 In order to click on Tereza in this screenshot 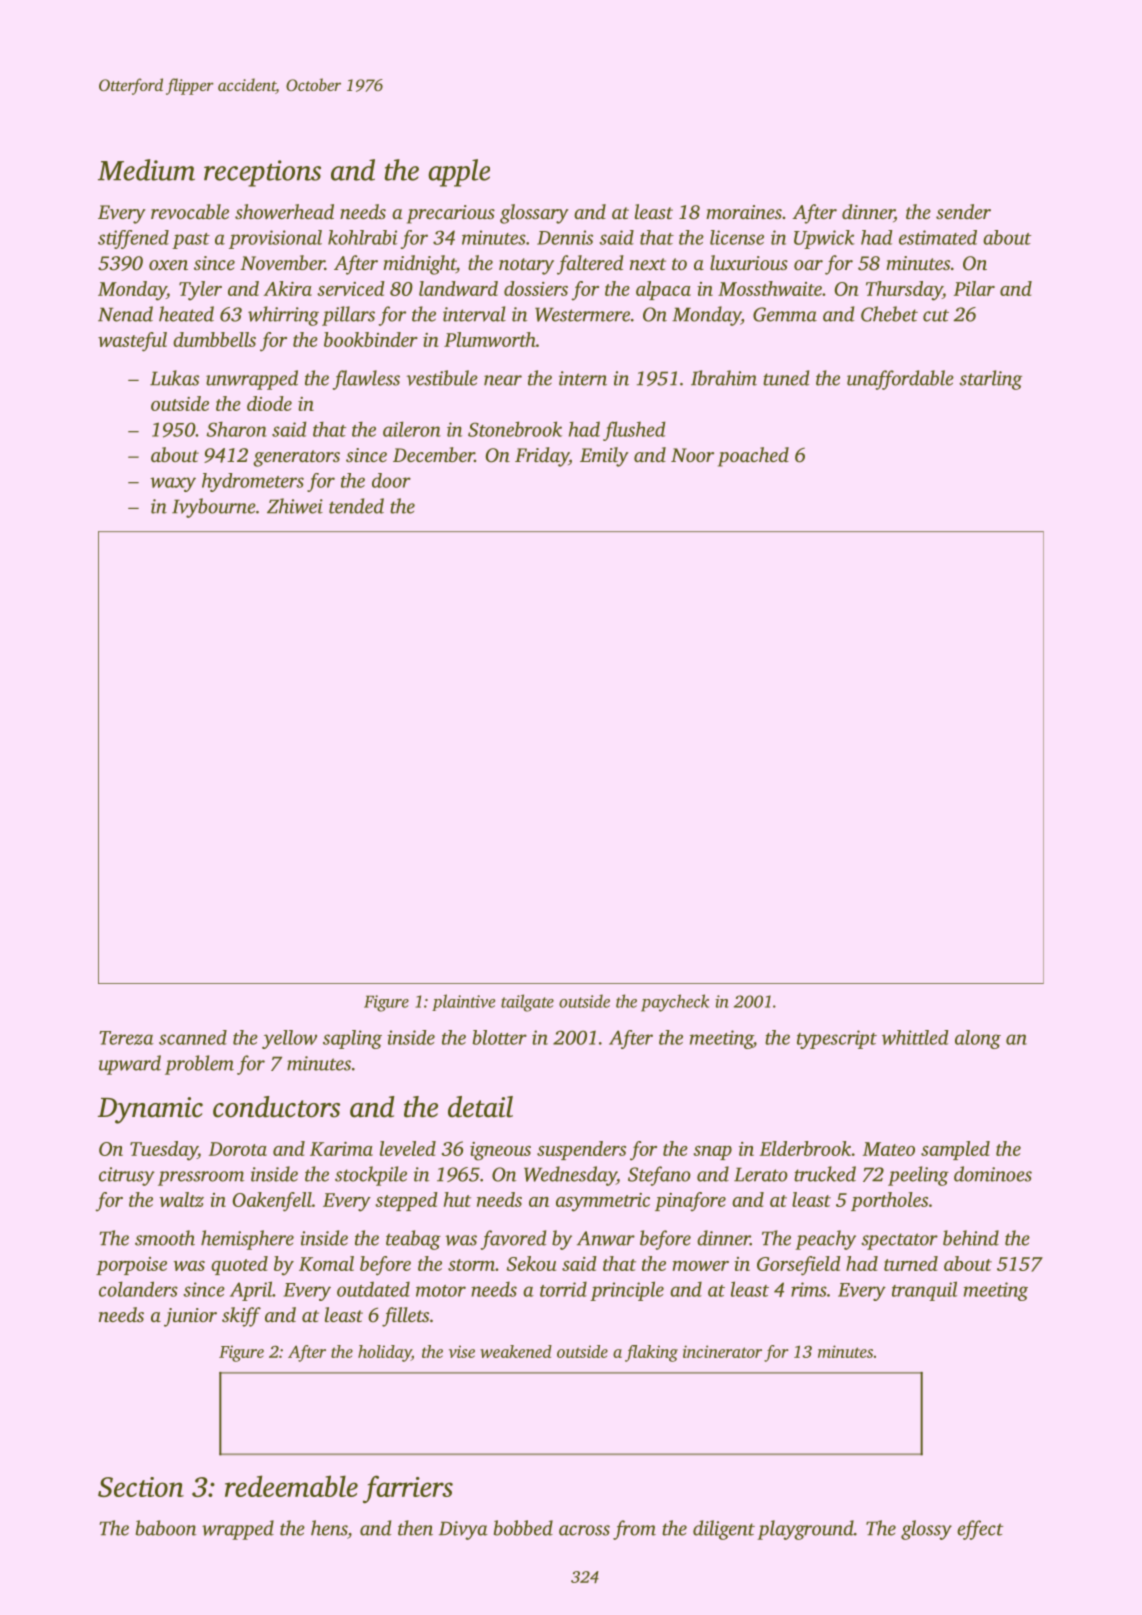, I will do `click(126, 1038)`.
